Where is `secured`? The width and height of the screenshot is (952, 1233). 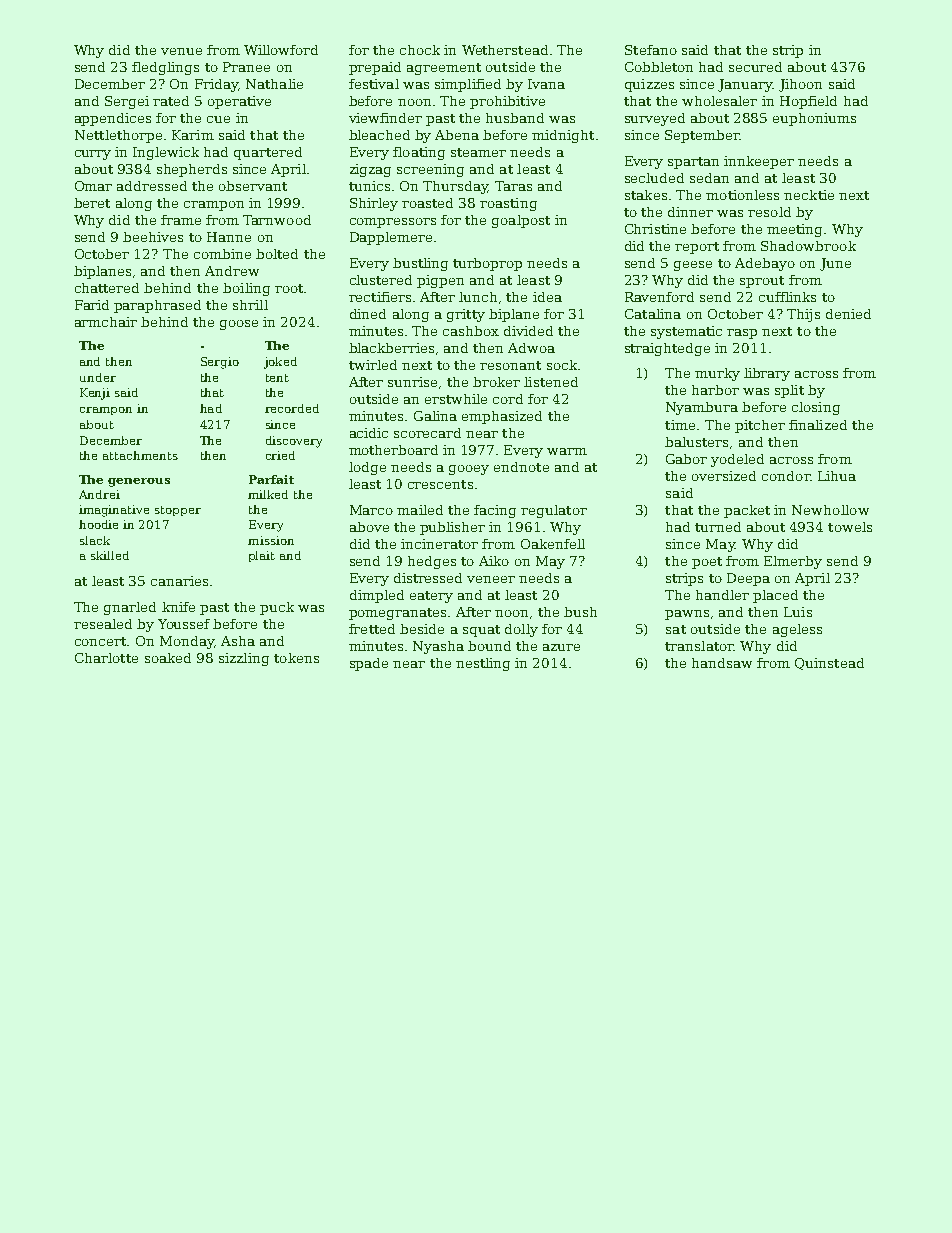 secured is located at coordinates (755, 67).
